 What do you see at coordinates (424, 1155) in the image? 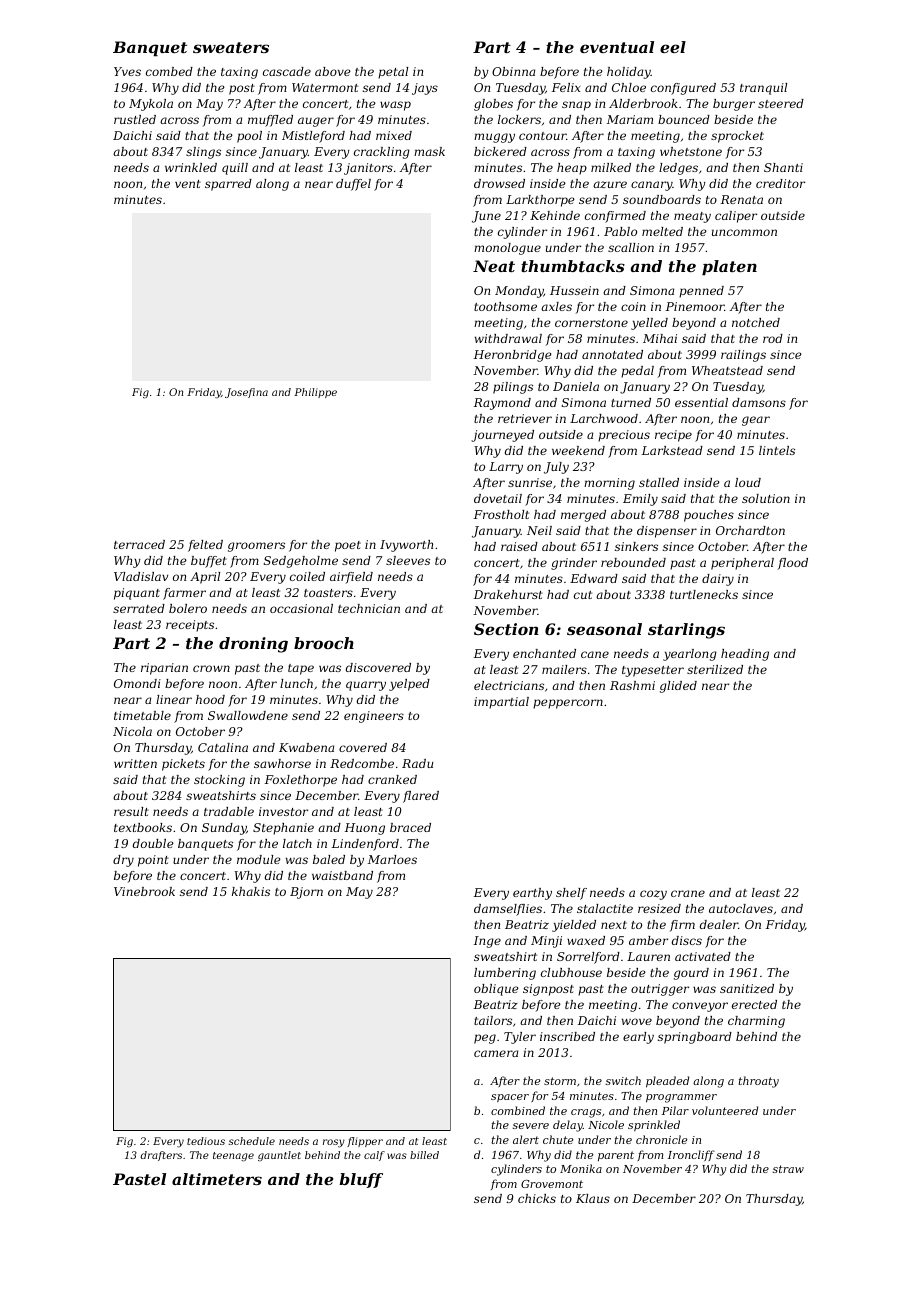
I see `billed` at bounding box center [424, 1155].
